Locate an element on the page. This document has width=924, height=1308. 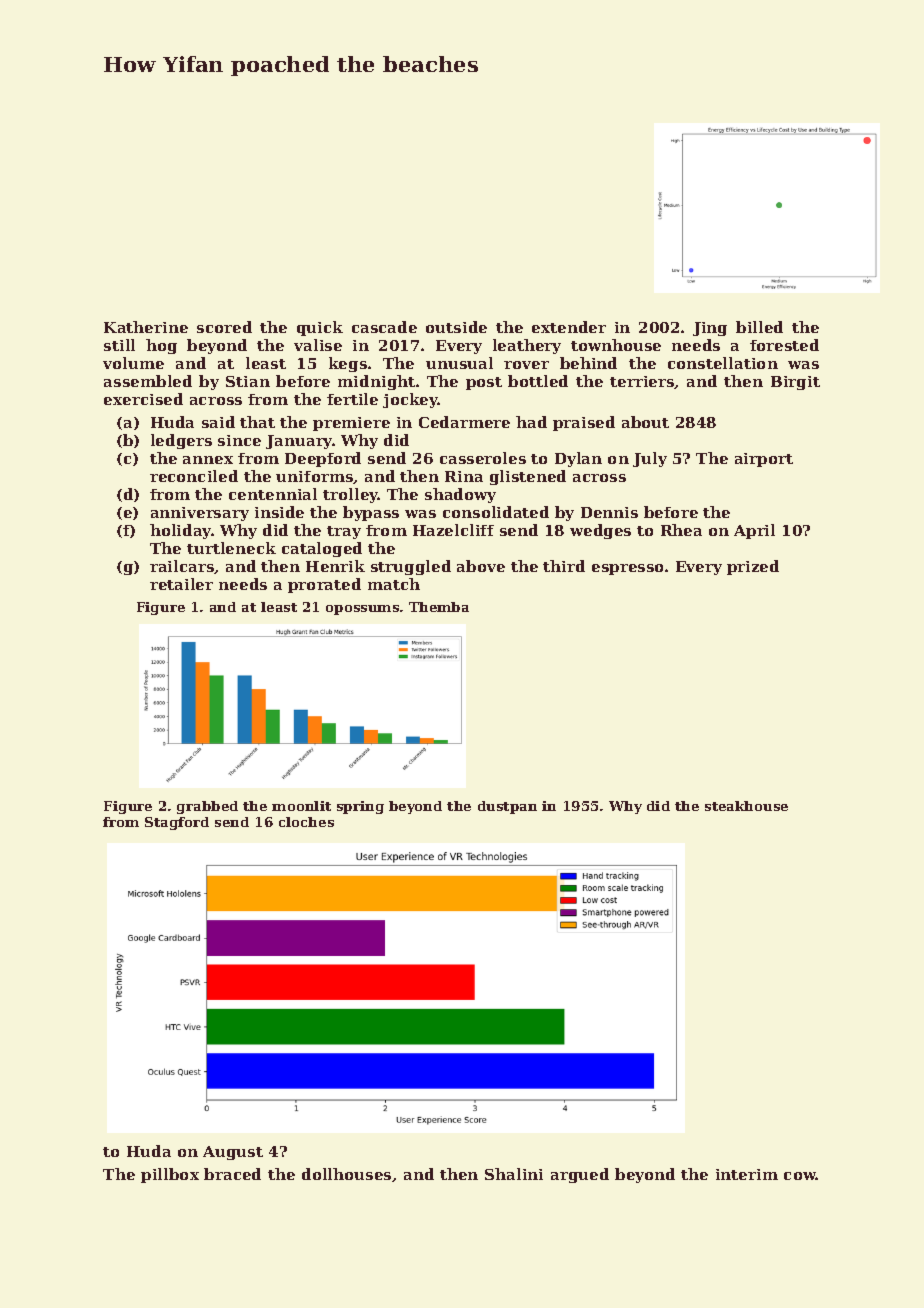
pillbox is located at coordinates (170, 1175).
